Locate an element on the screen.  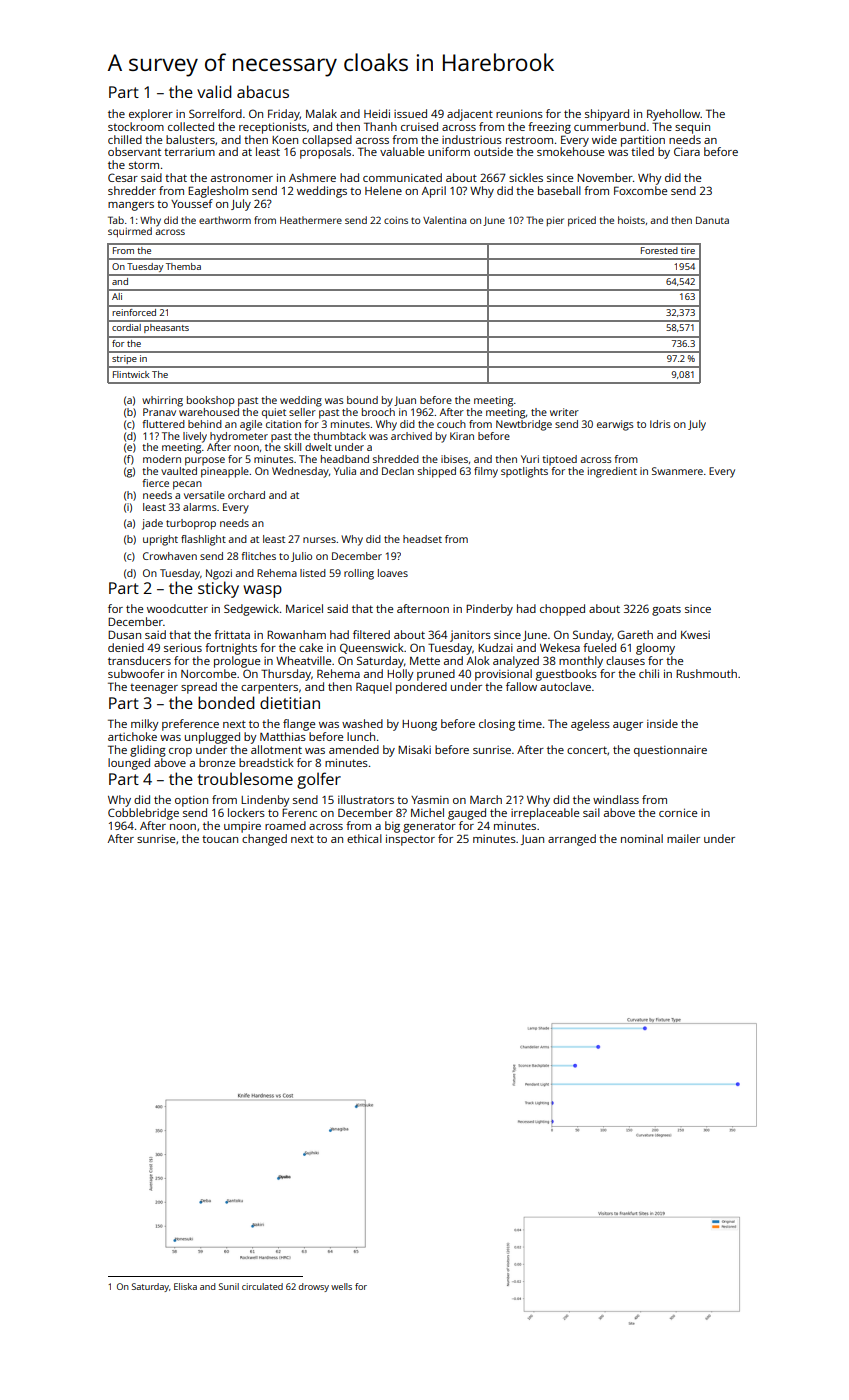
woodcutter is located at coordinates (177, 608).
